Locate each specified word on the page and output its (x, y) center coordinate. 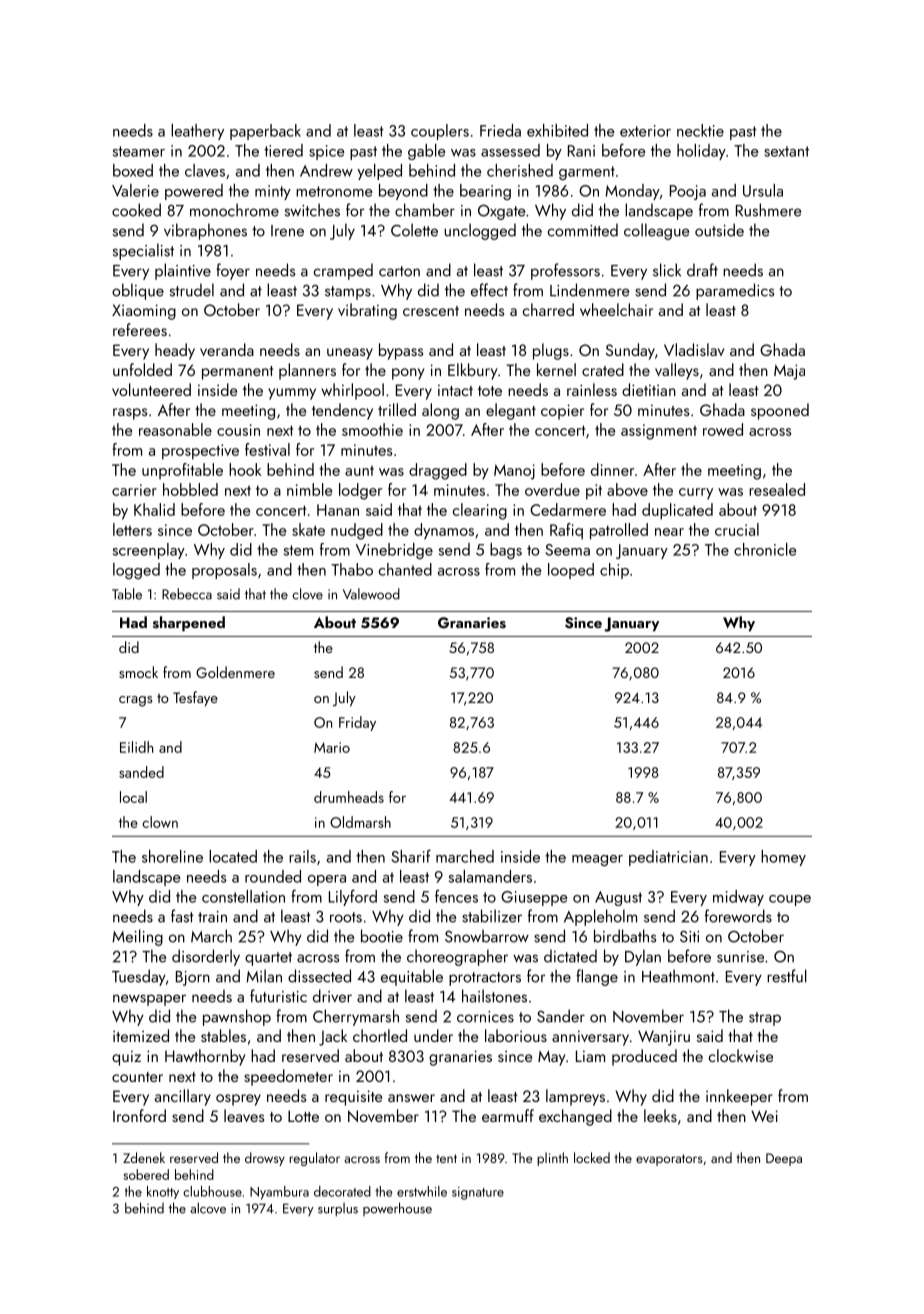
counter (137, 1077)
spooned (780, 411)
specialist (143, 251)
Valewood (371, 594)
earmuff (508, 1115)
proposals (224, 571)
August (618, 898)
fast (182, 916)
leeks (660, 1115)
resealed (777, 489)
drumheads (349, 797)
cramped (343, 271)
